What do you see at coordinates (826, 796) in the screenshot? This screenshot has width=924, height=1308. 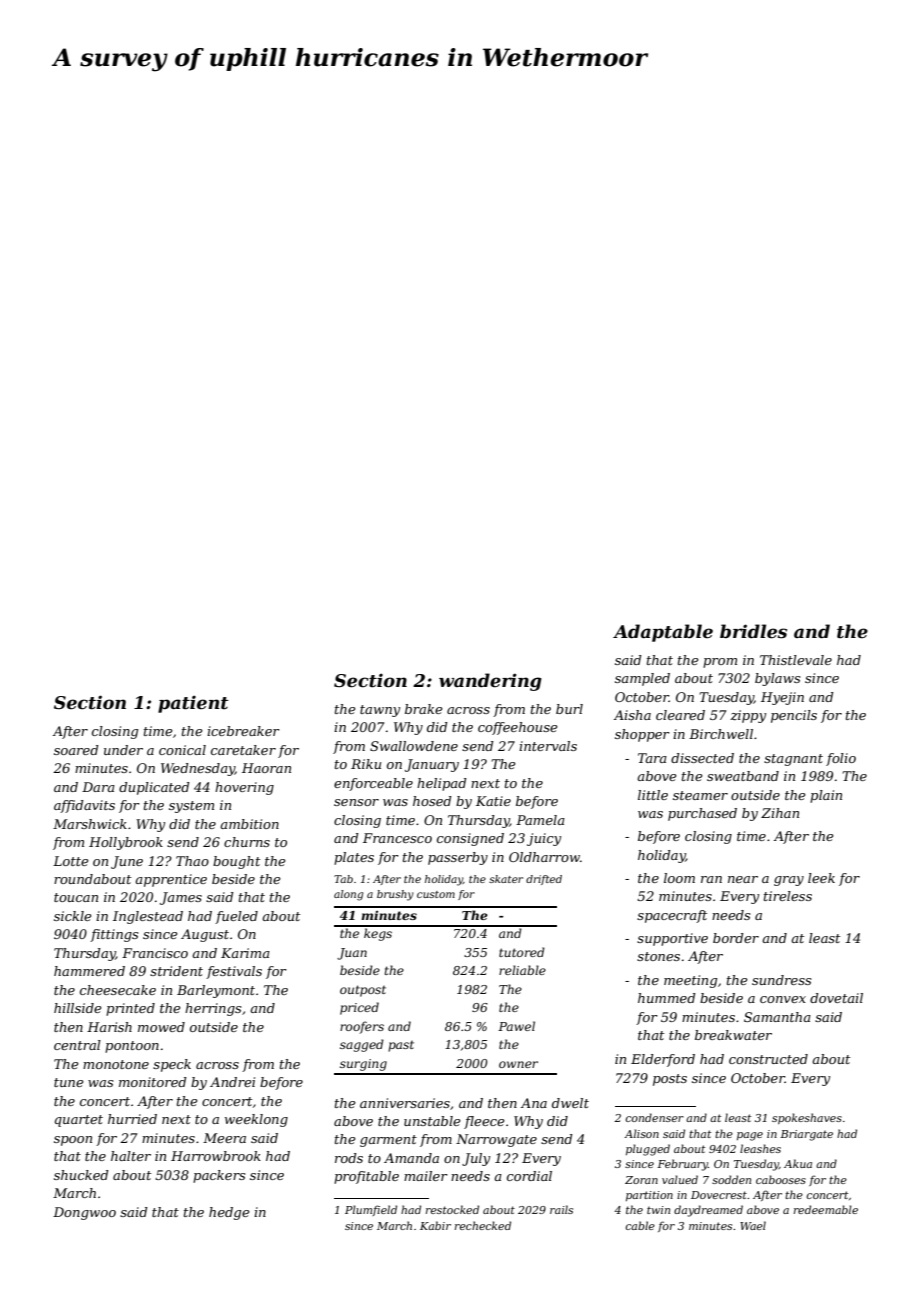 I see `plain` at bounding box center [826, 796].
